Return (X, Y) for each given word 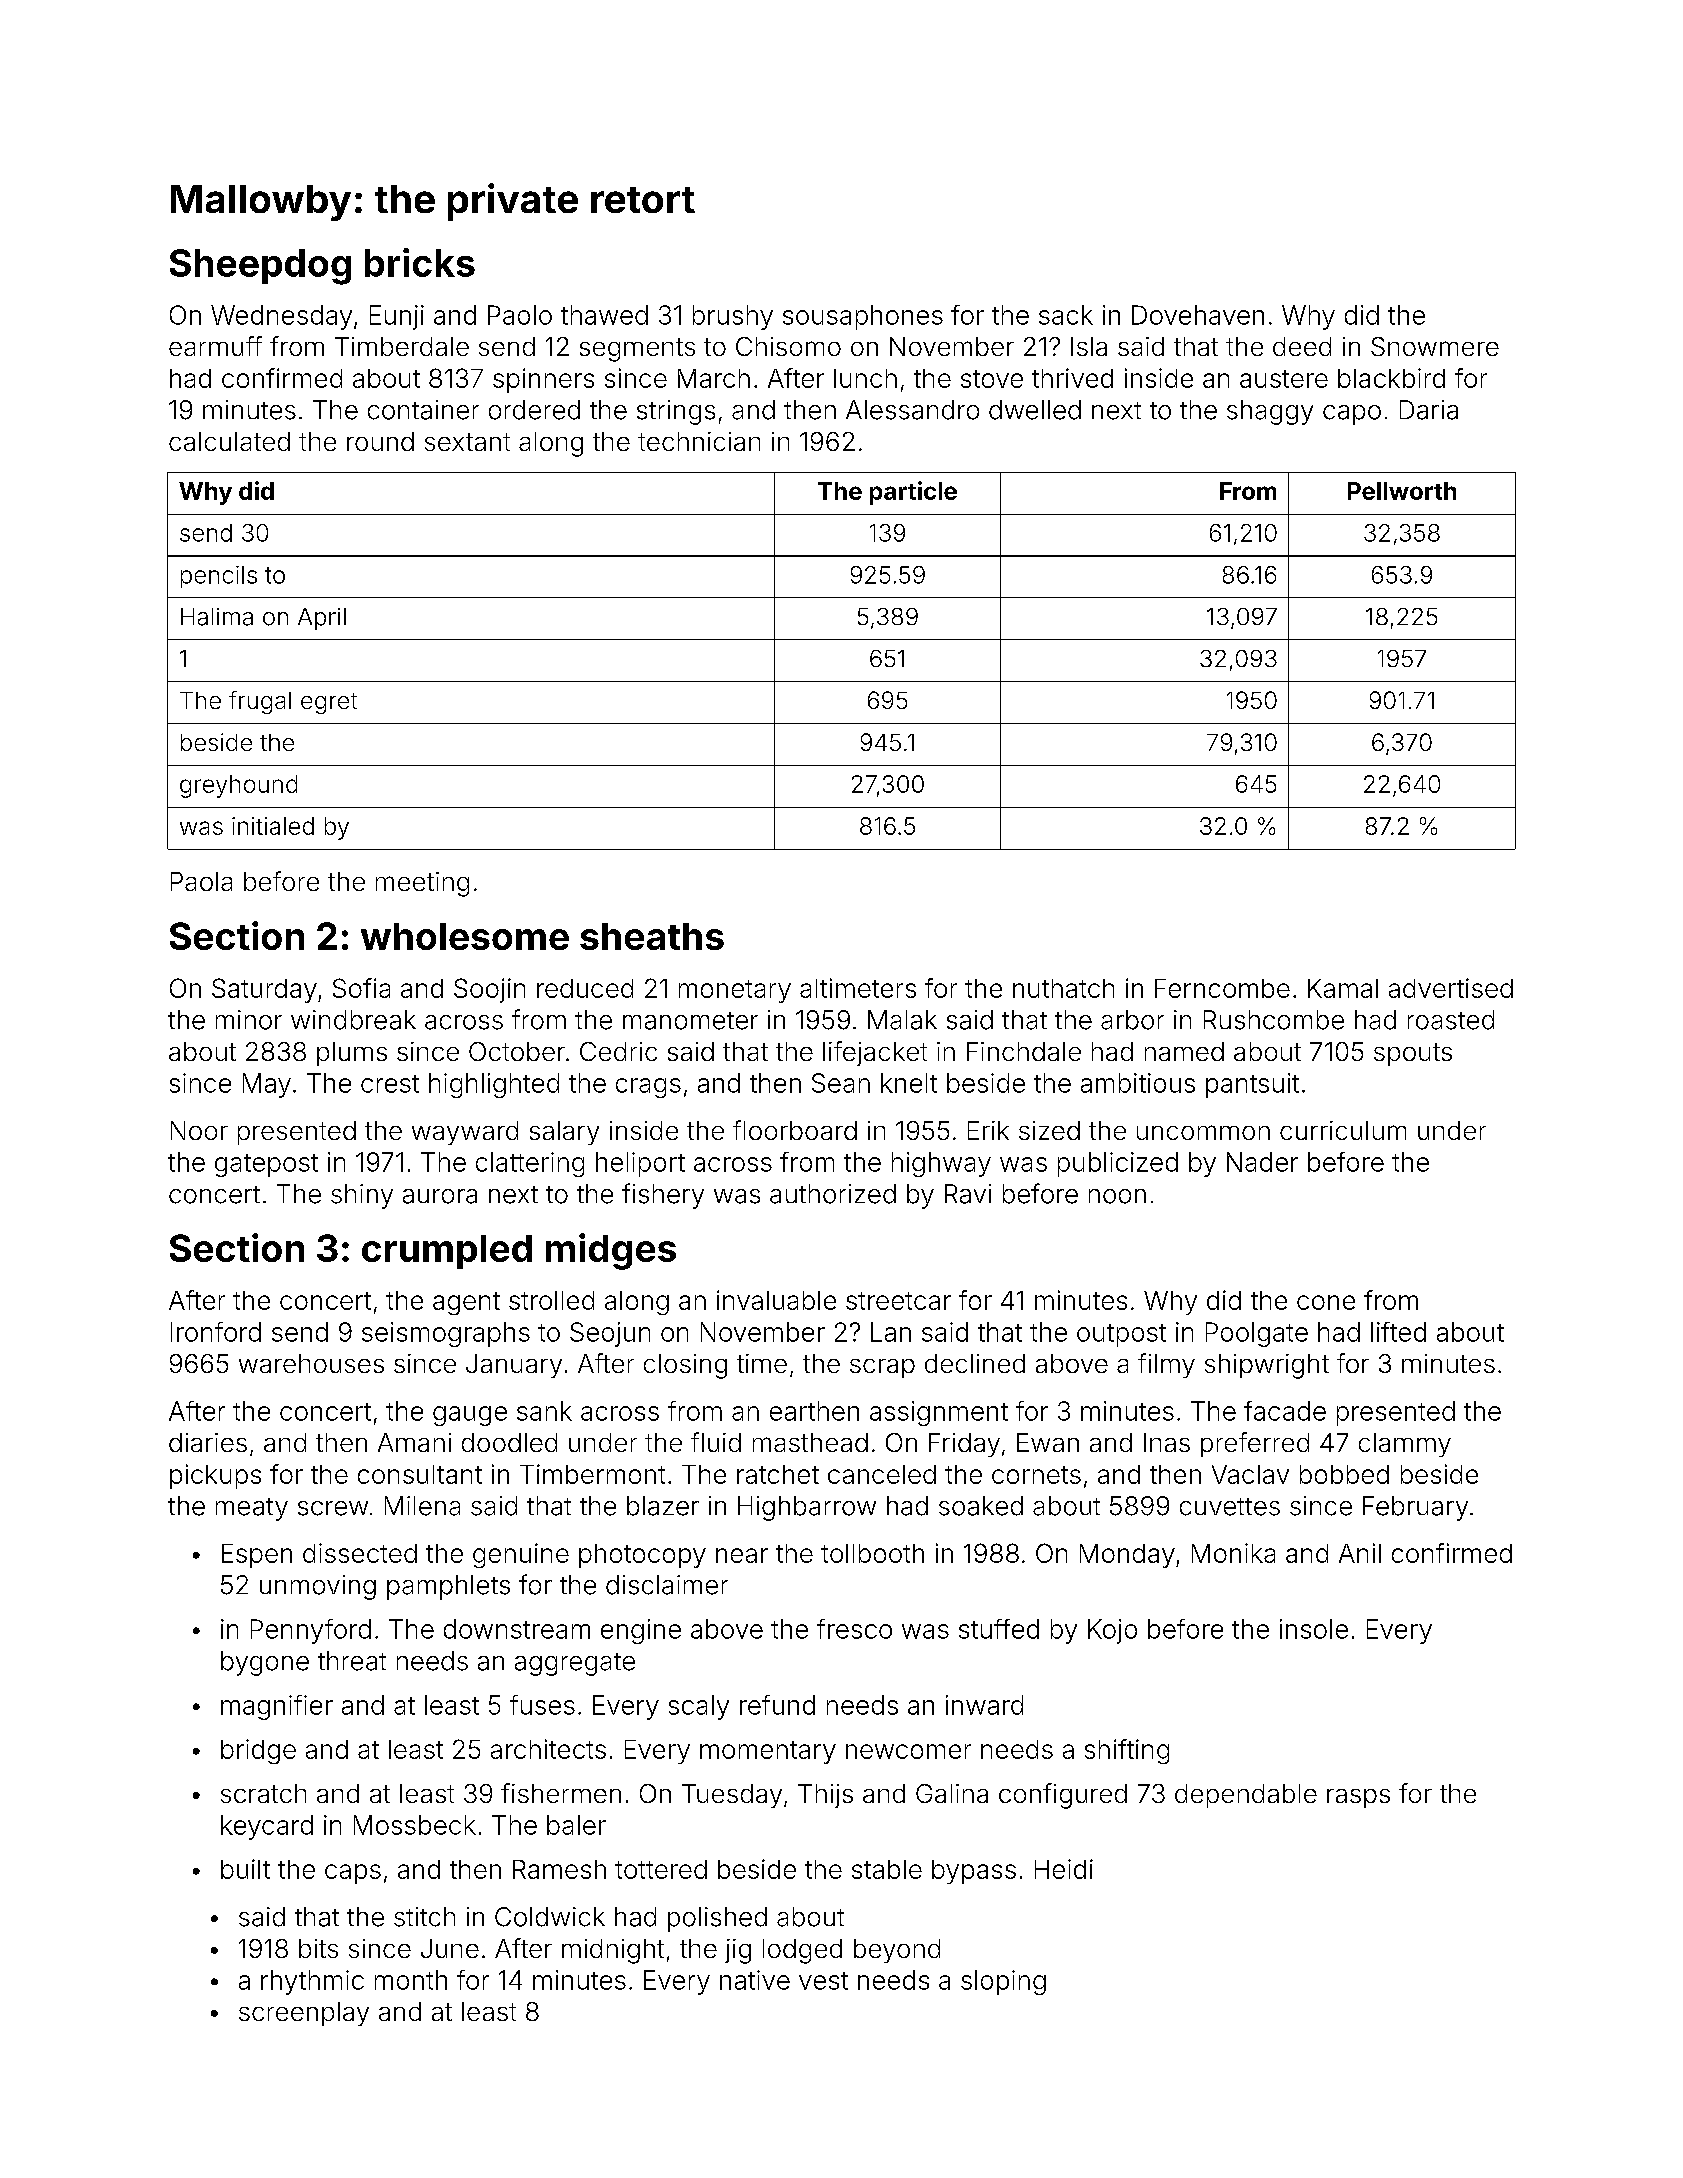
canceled (882, 1474)
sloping (1003, 1982)
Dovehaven (1198, 315)
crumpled (447, 1252)
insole (1314, 1629)
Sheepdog (260, 267)
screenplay (304, 2014)
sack (1066, 315)
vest (823, 1981)
